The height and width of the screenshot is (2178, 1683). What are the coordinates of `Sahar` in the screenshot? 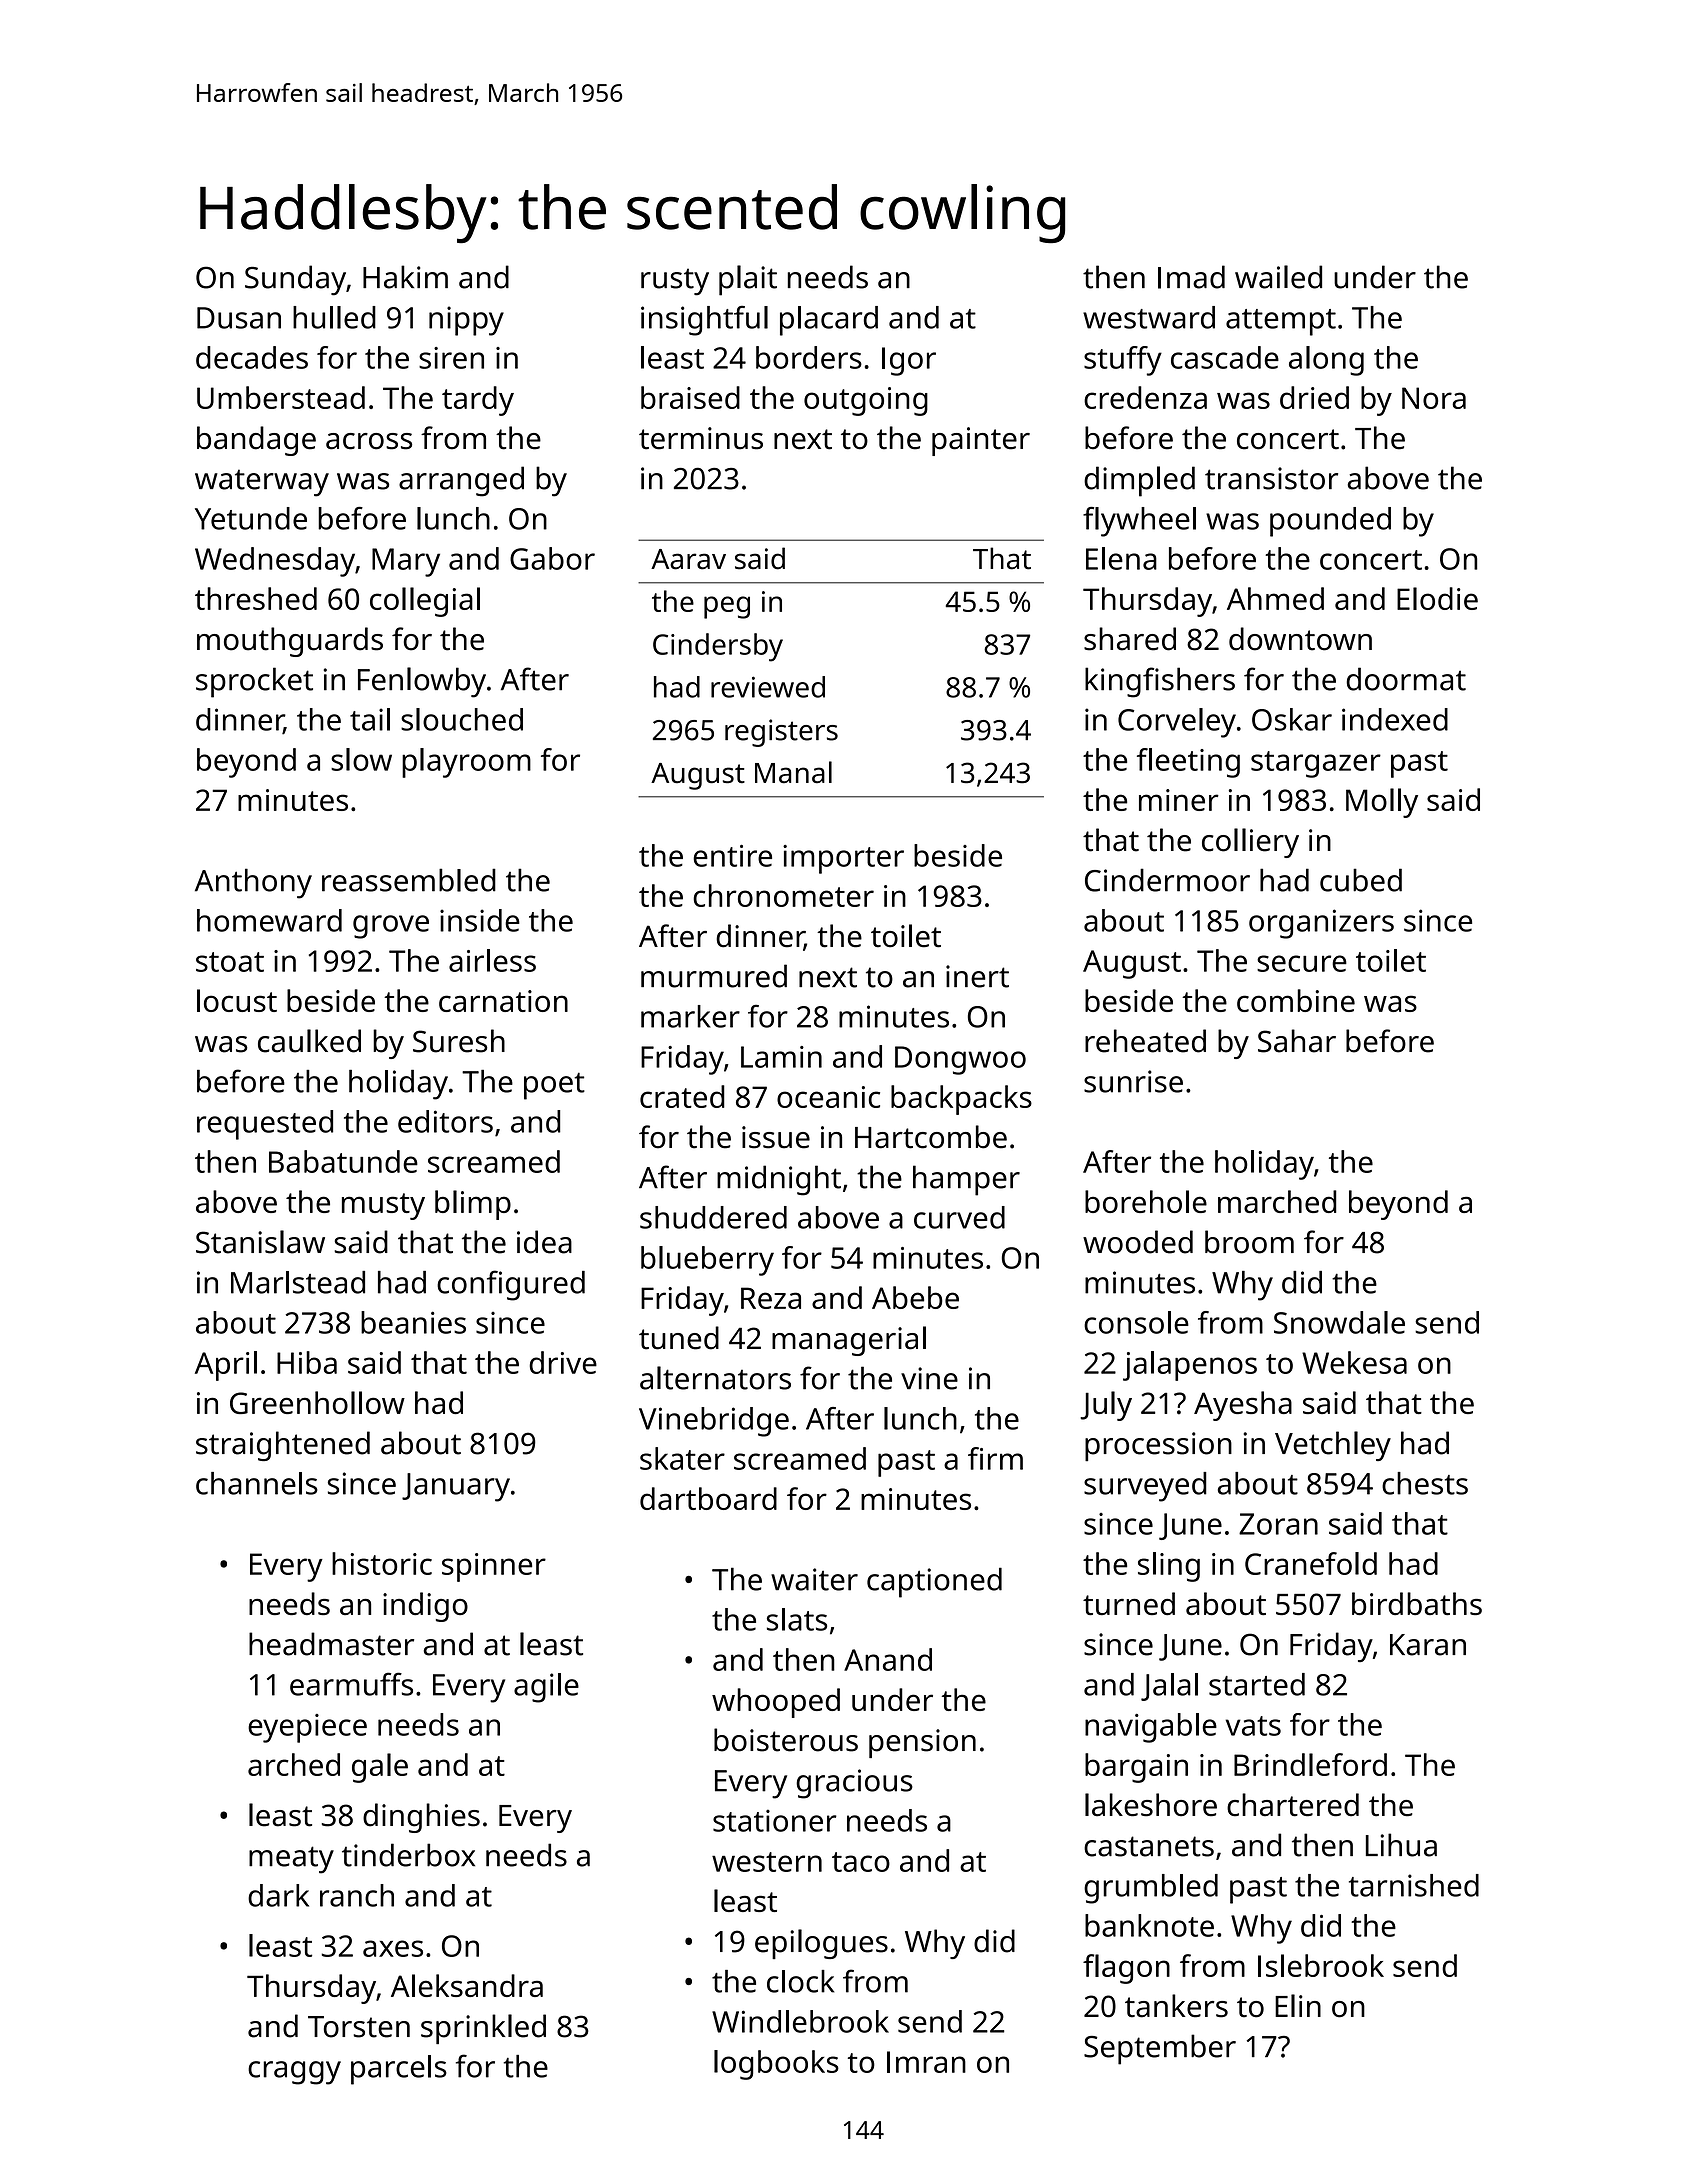 It's located at (1297, 1041).
